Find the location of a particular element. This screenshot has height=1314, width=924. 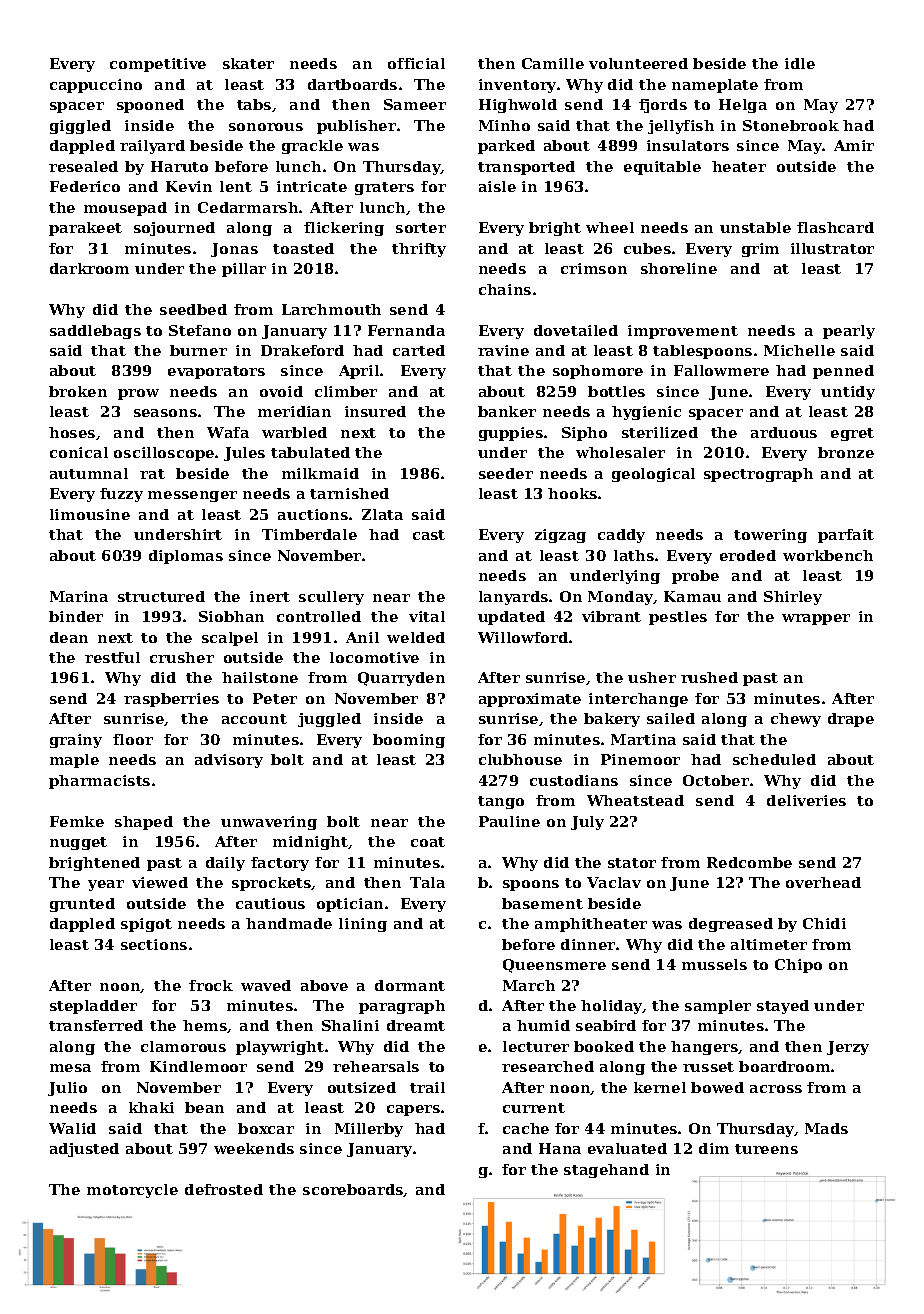

Chidi is located at coordinates (824, 923).
